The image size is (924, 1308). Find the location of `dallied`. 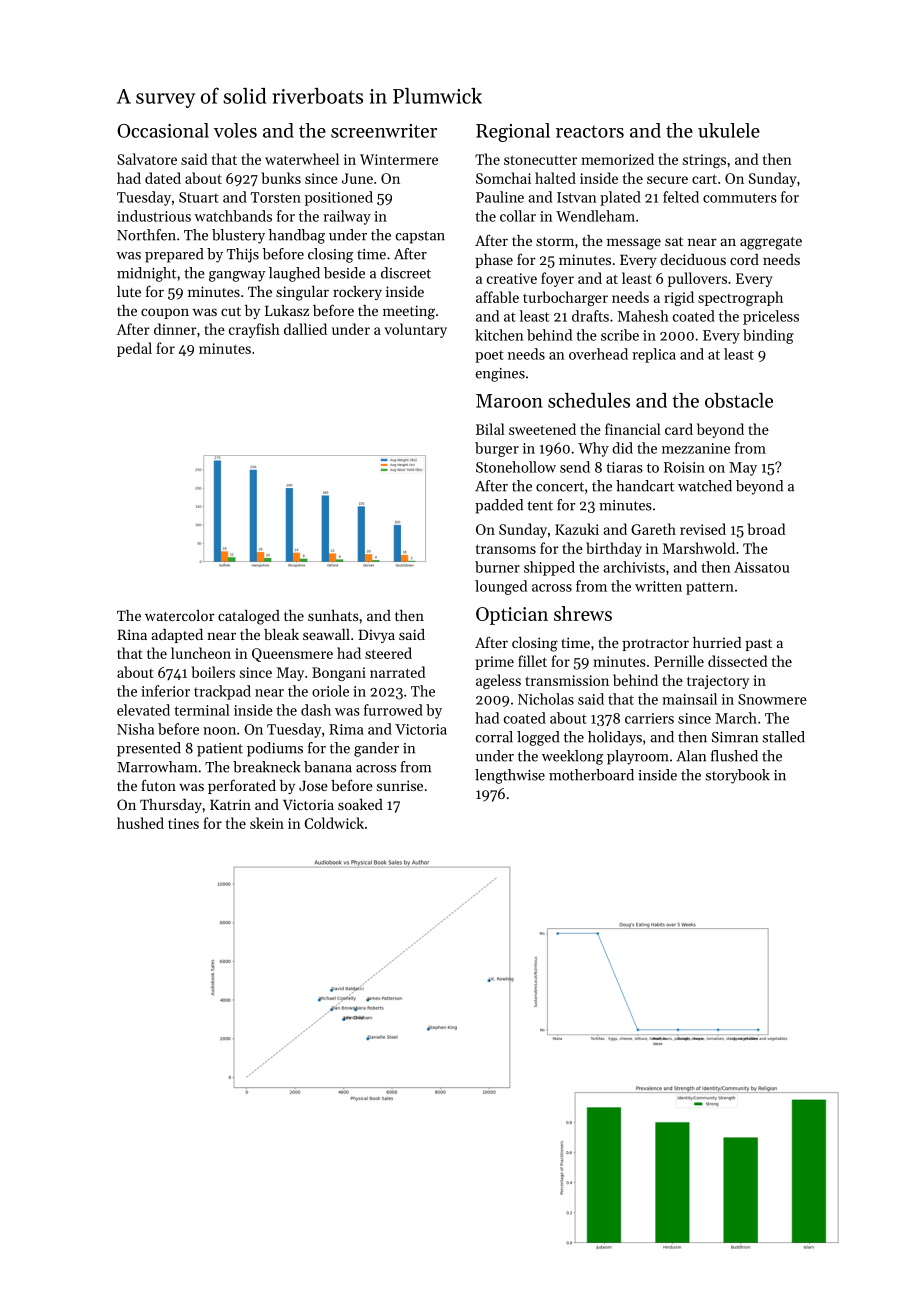

dallied is located at coordinates (305, 329).
